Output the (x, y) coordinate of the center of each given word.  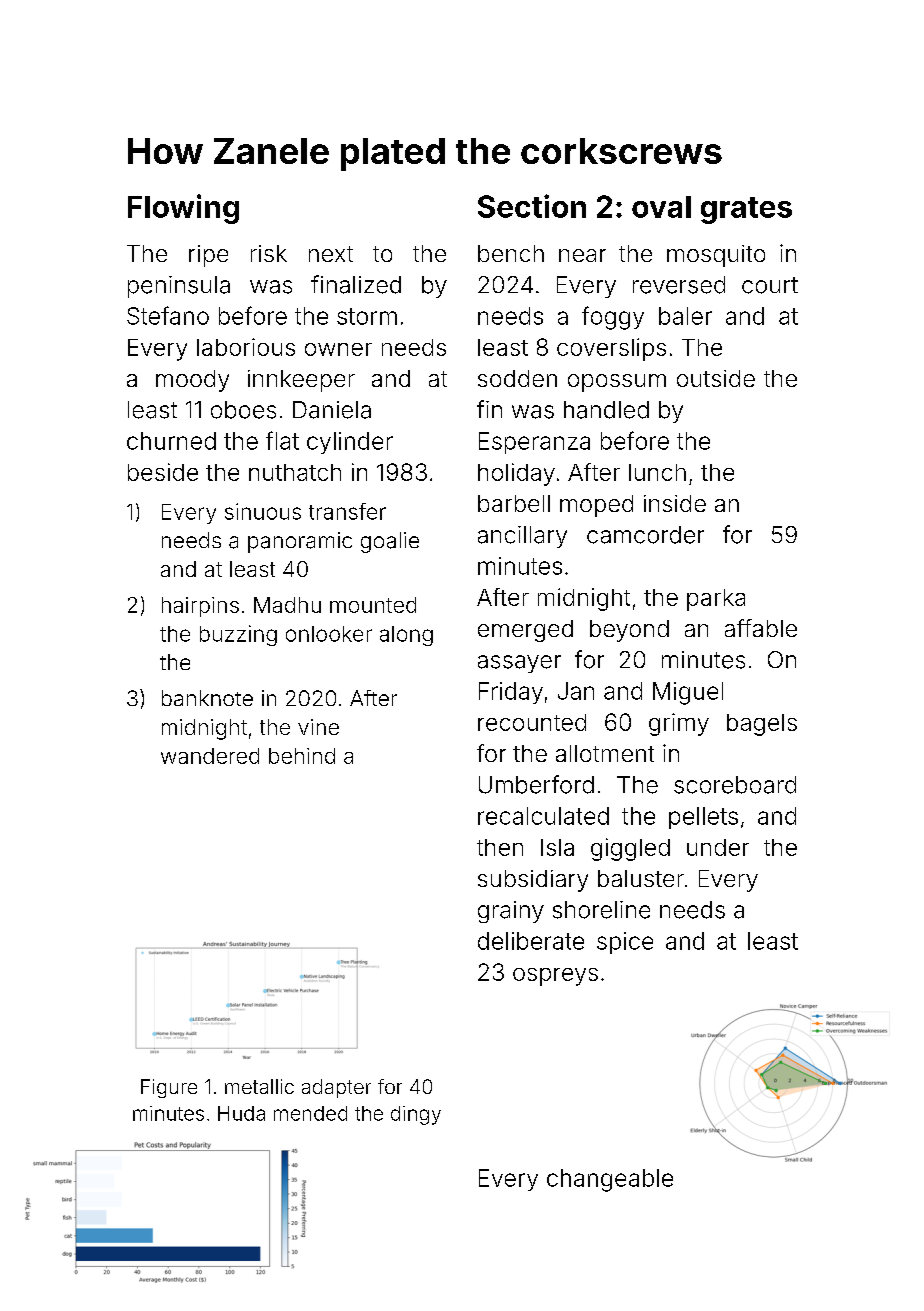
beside (163, 472)
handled (606, 410)
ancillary (522, 537)
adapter (336, 1088)
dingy (416, 1115)
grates (746, 210)
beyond (629, 631)
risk (269, 253)
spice (625, 943)
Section (532, 206)
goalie (390, 542)
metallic (259, 1086)
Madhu (287, 605)
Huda (241, 1113)
